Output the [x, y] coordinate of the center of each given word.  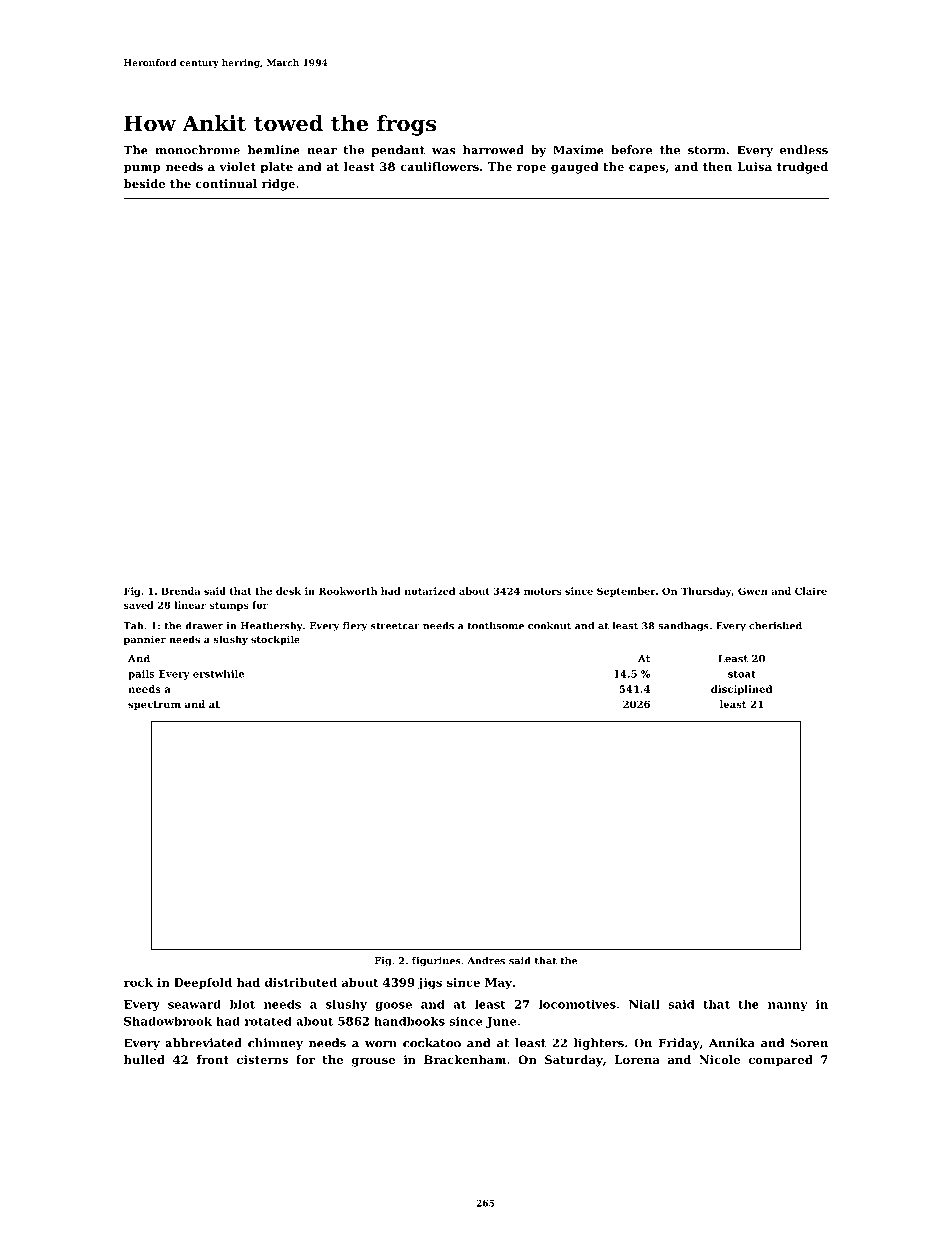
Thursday [706, 592]
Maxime [578, 150]
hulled [144, 1059]
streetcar [395, 626]
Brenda [180, 591]
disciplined [741, 690]
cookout [549, 626]
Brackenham [465, 1059]
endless [804, 150]
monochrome [197, 150]
